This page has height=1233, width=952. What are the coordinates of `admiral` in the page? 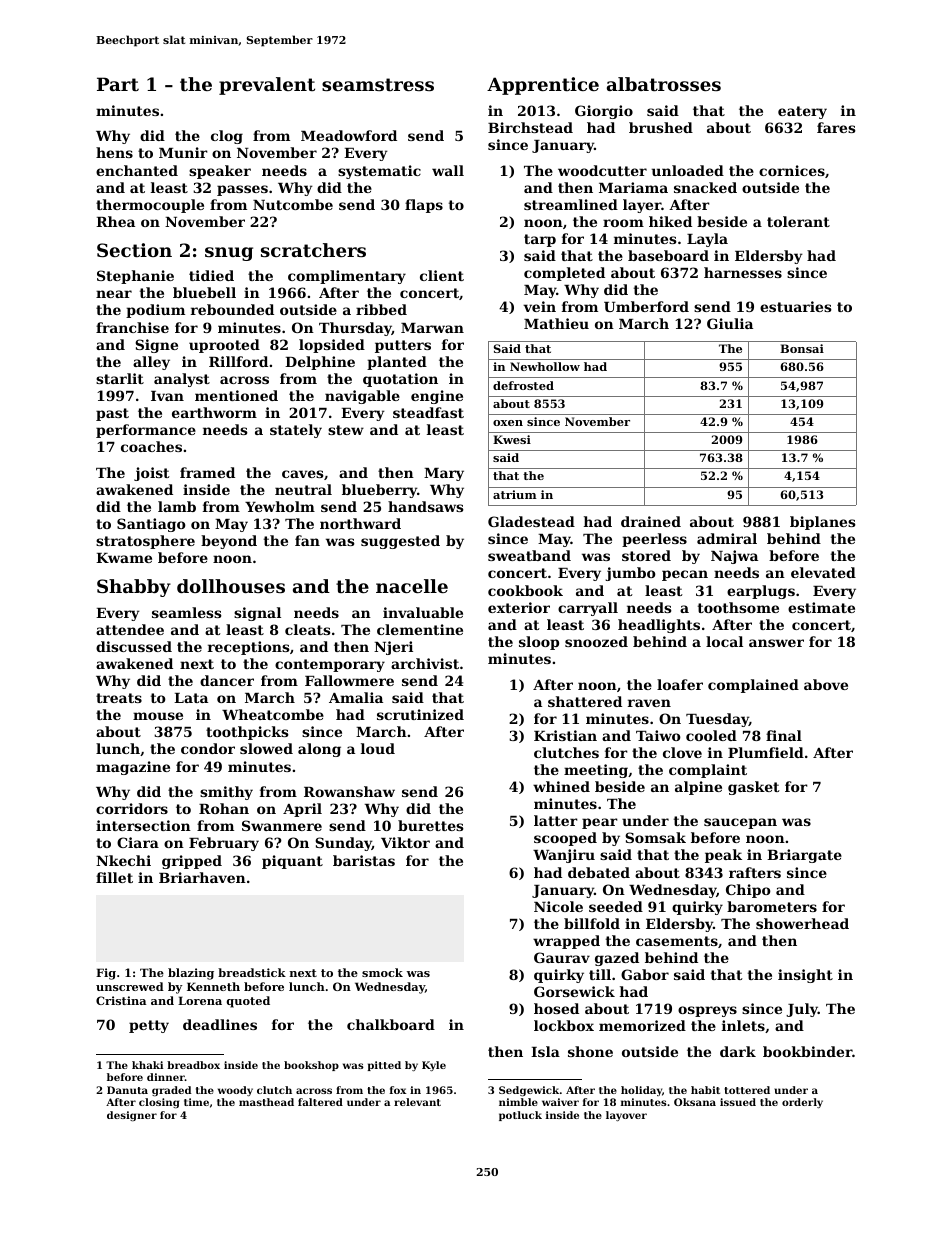 It's located at (727, 538).
